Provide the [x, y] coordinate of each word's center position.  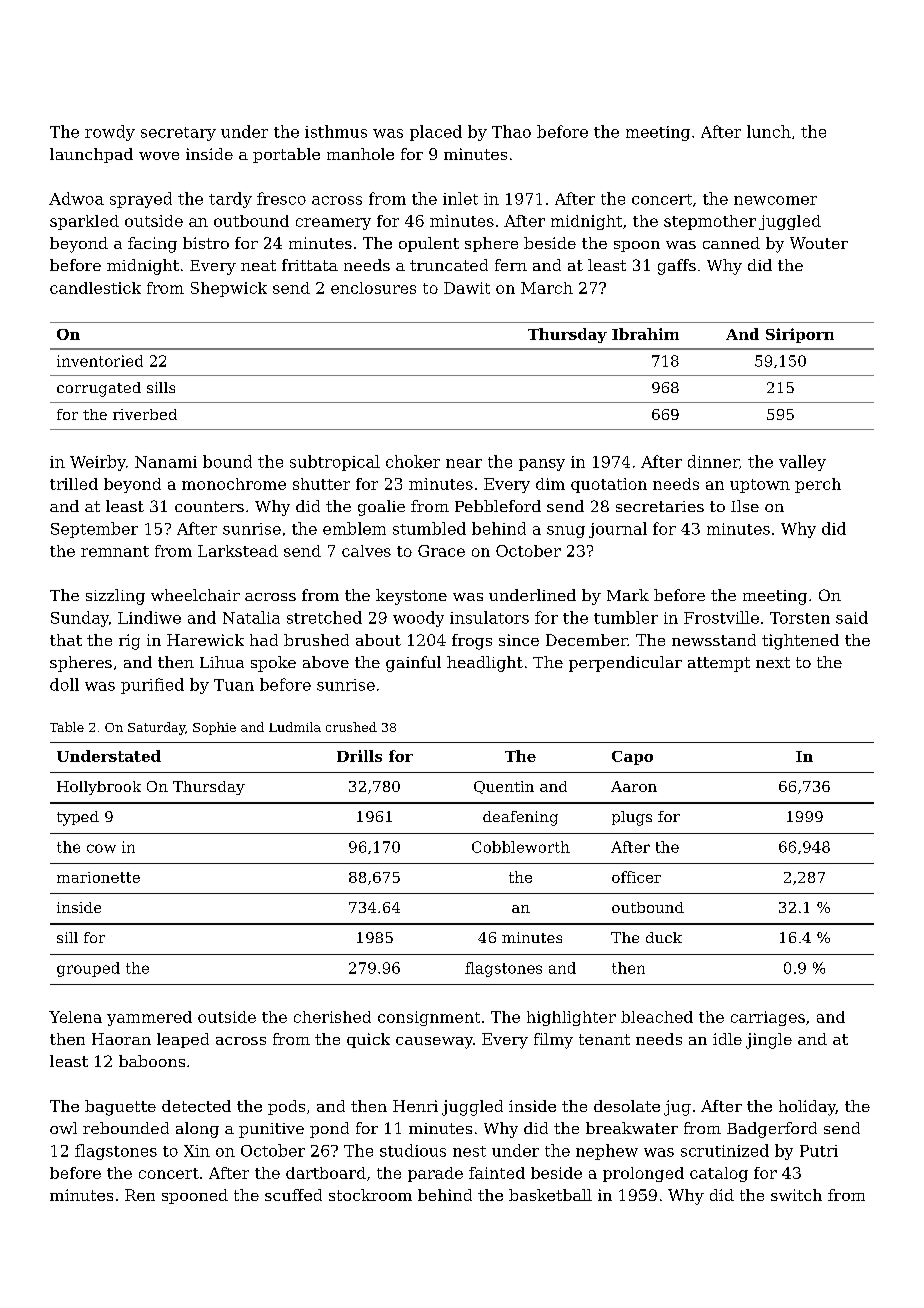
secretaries [660, 506]
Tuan [234, 685]
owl [63, 1128]
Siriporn [800, 335]
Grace [441, 551]
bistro [206, 243]
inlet [460, 198]
